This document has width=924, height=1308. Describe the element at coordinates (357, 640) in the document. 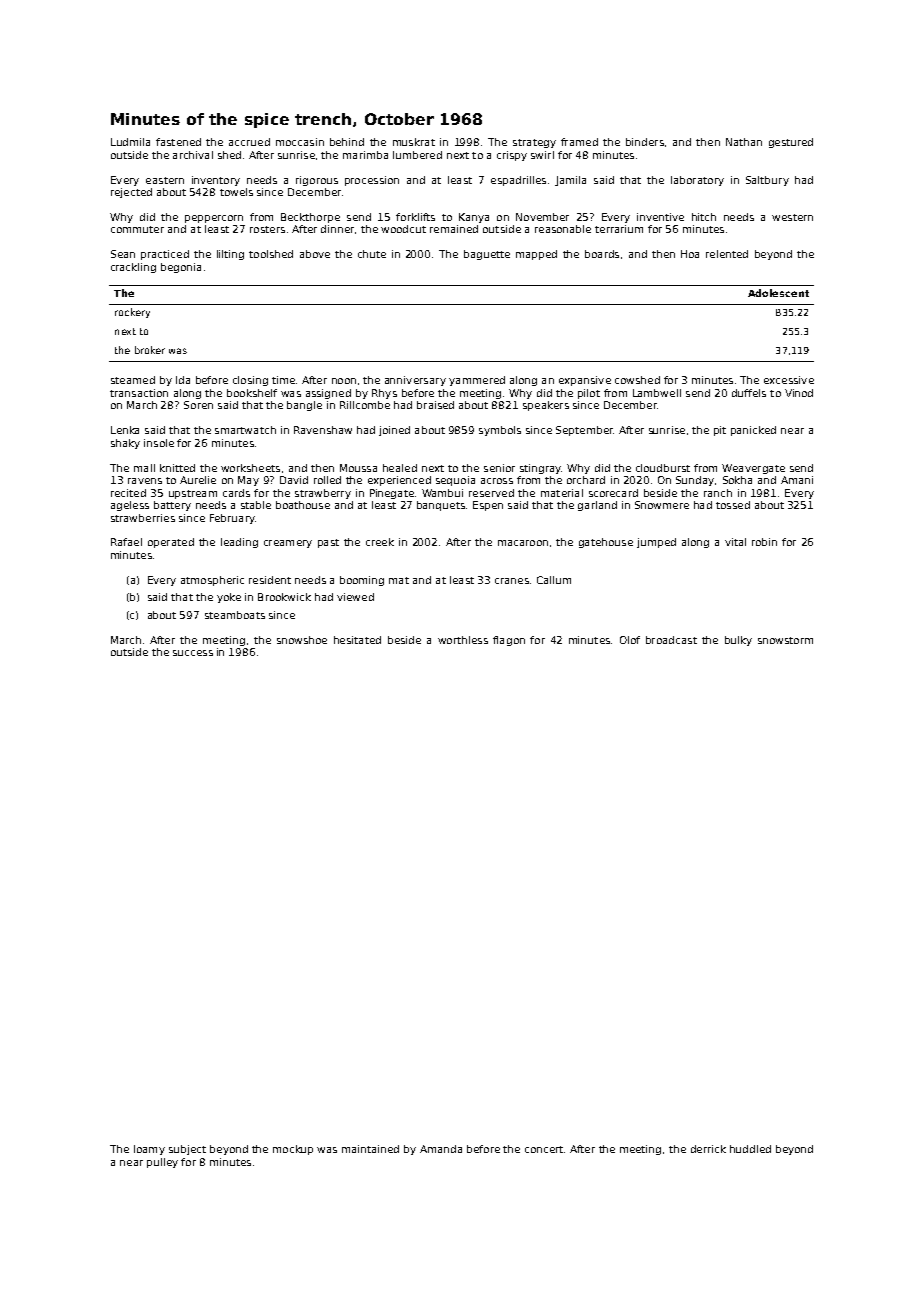

I see `hesitated` at that location.
